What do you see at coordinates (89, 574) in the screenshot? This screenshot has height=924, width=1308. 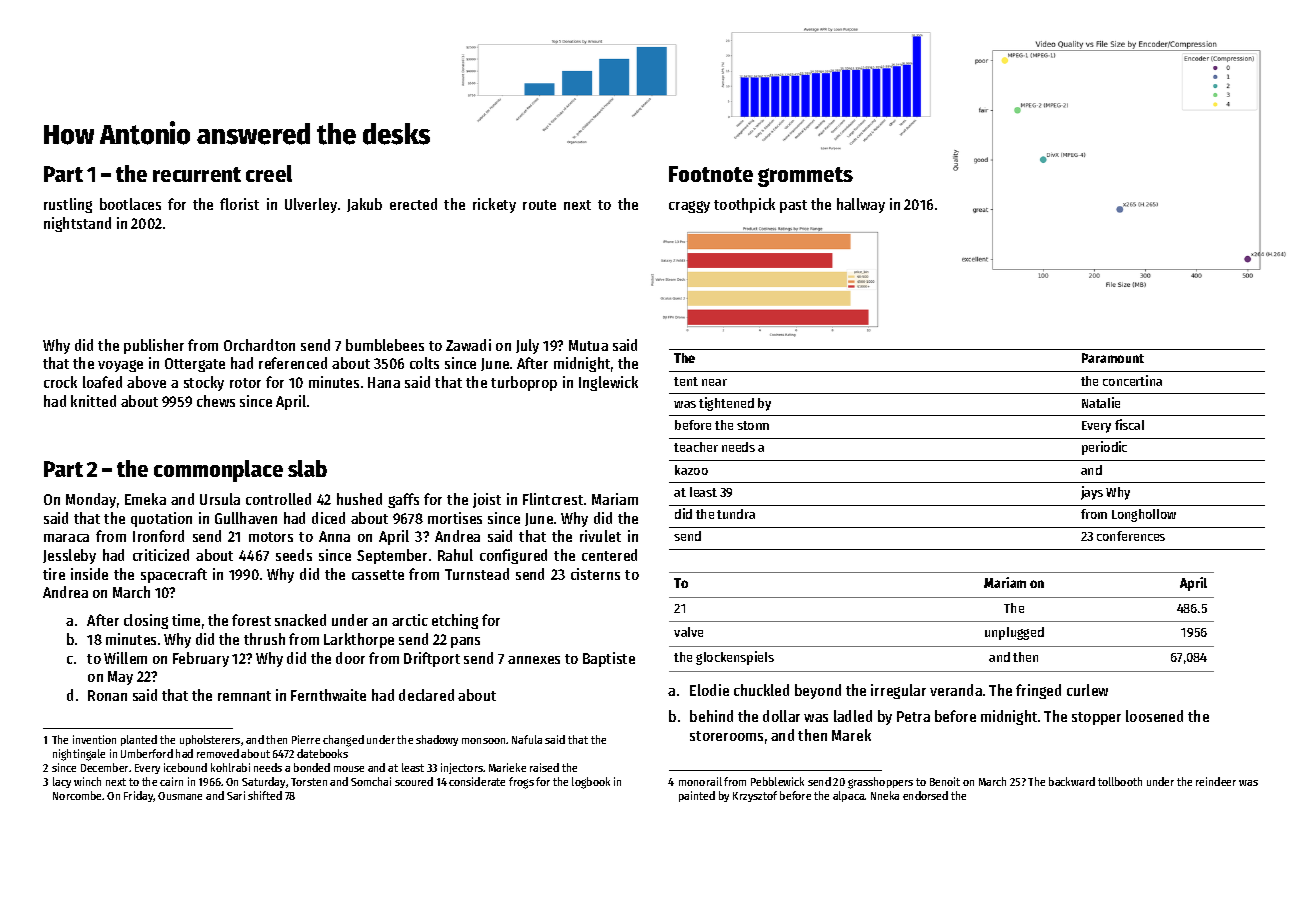 I see `inside` at bounding box center [89, 574].
